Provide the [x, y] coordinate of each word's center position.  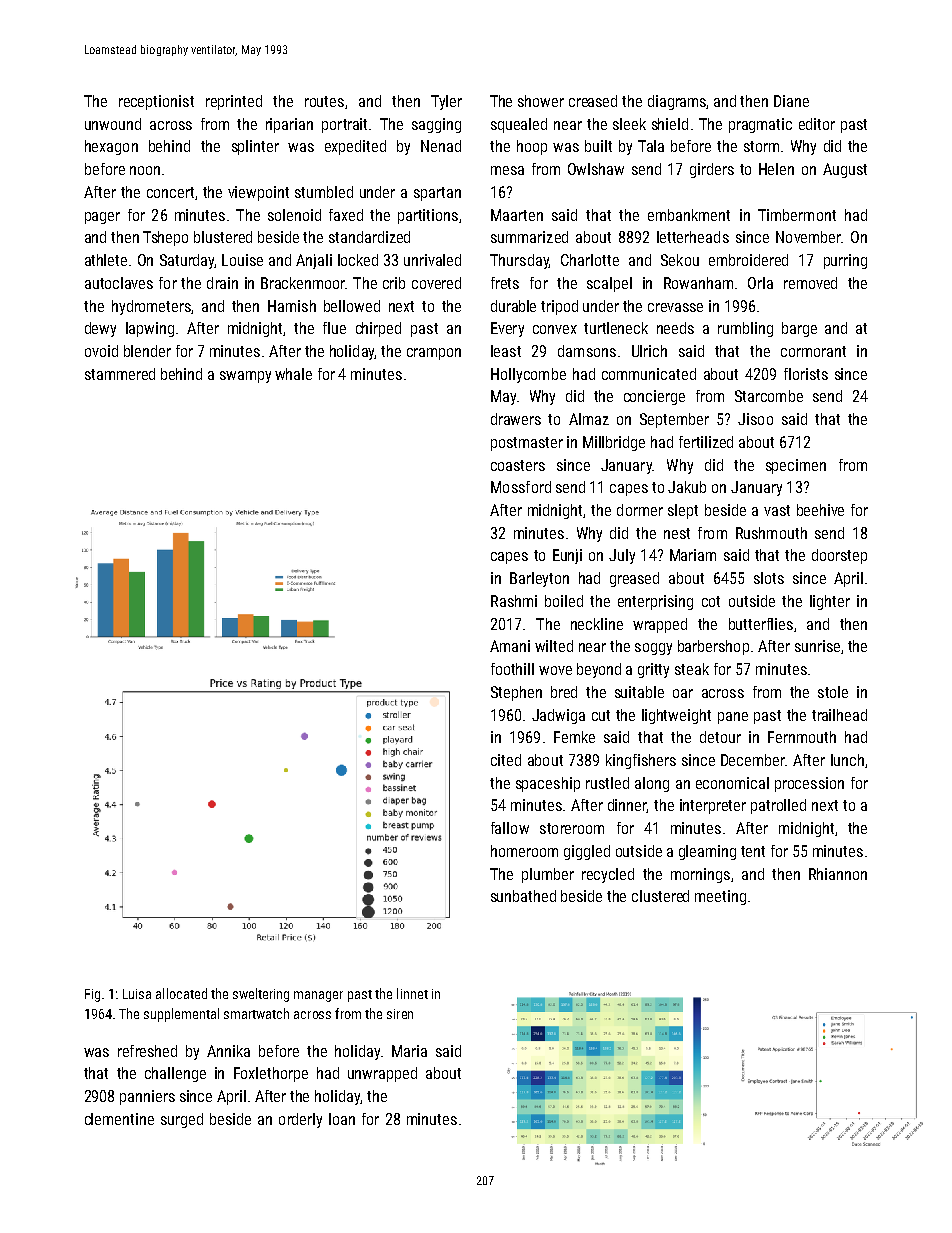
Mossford [521, 487]
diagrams [677, 102]
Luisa [137, 994]
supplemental [181, 1015]
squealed [519, 125]
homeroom [524, 851]
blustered [223, 237]
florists [806, 374]
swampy [245, 377]
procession [809, 784]
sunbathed [523, 896]
